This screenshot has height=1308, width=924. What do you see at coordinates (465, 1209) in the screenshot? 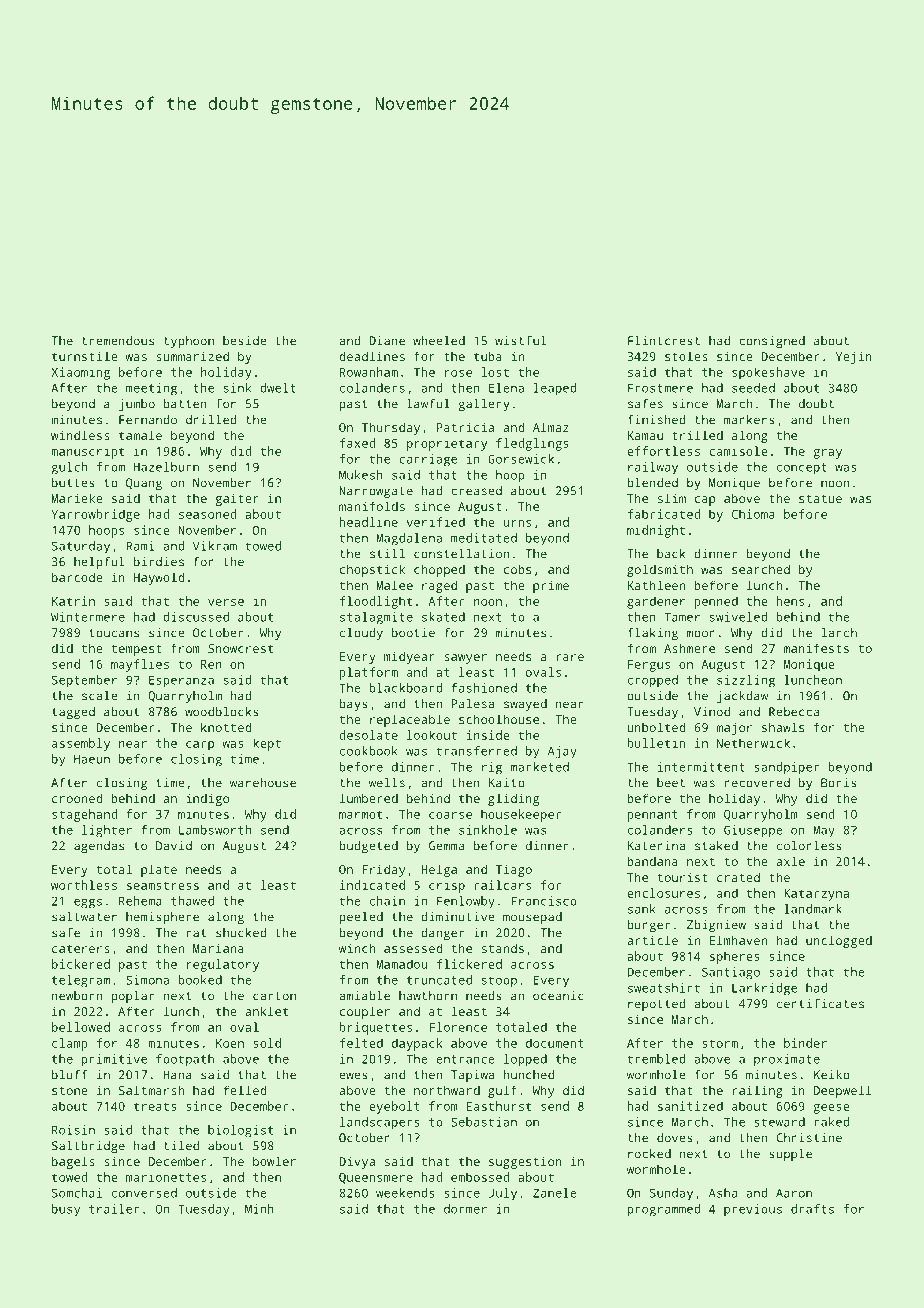
I see `dormer` at bounding box center [465, 1209].
